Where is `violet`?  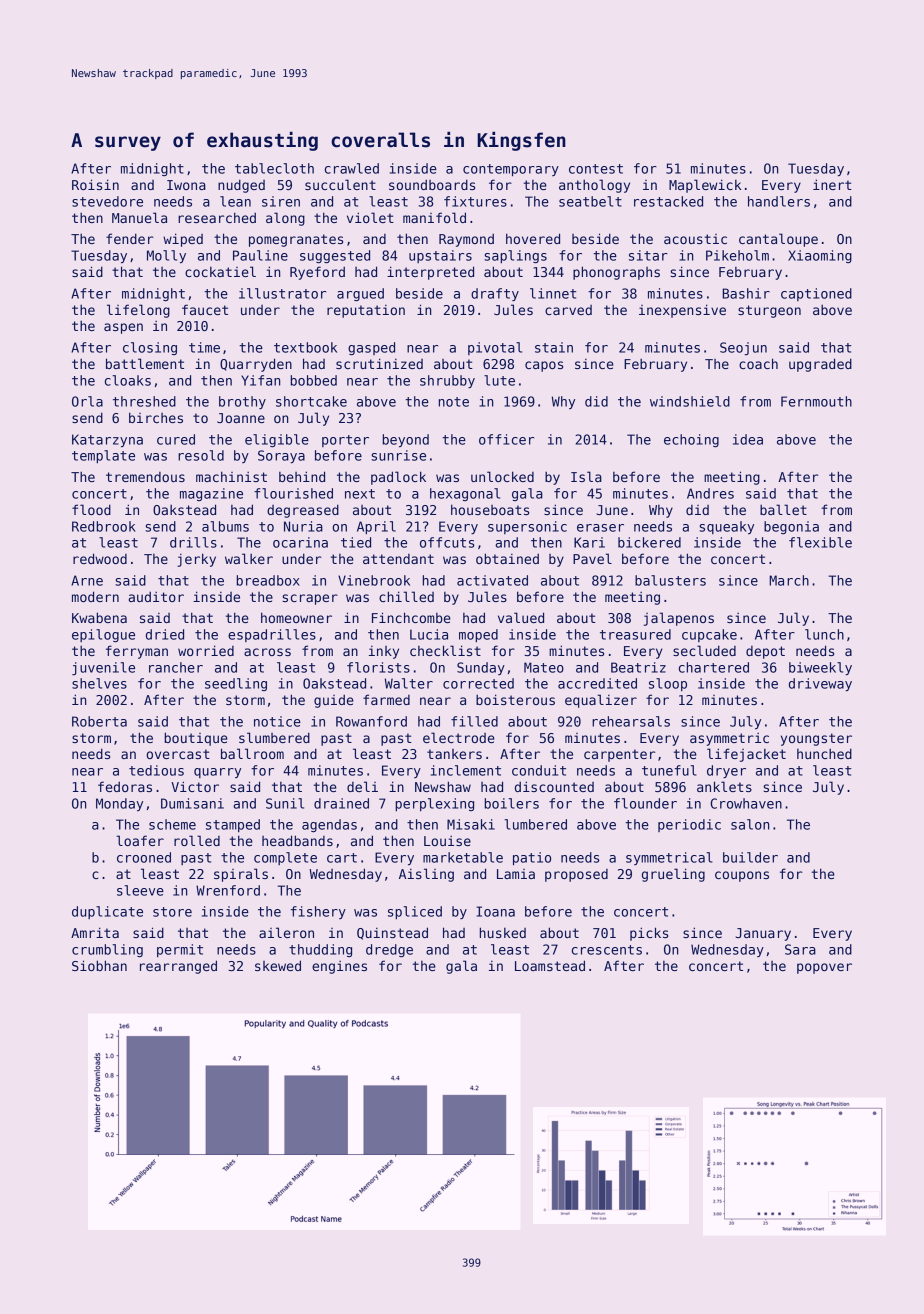 violet is located at coordinates (370, 217).
